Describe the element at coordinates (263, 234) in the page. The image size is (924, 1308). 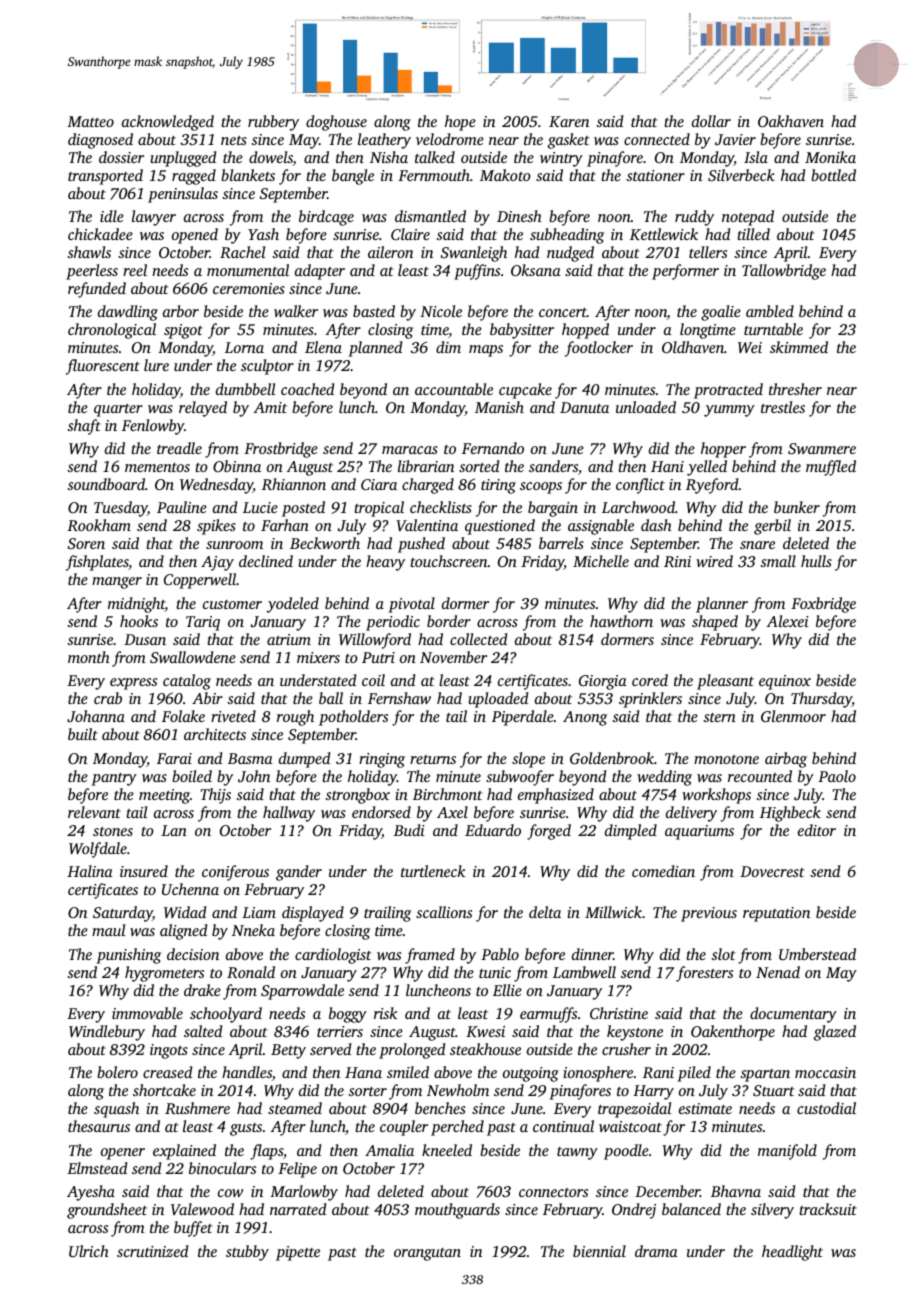
I see `Yash` at that location.
